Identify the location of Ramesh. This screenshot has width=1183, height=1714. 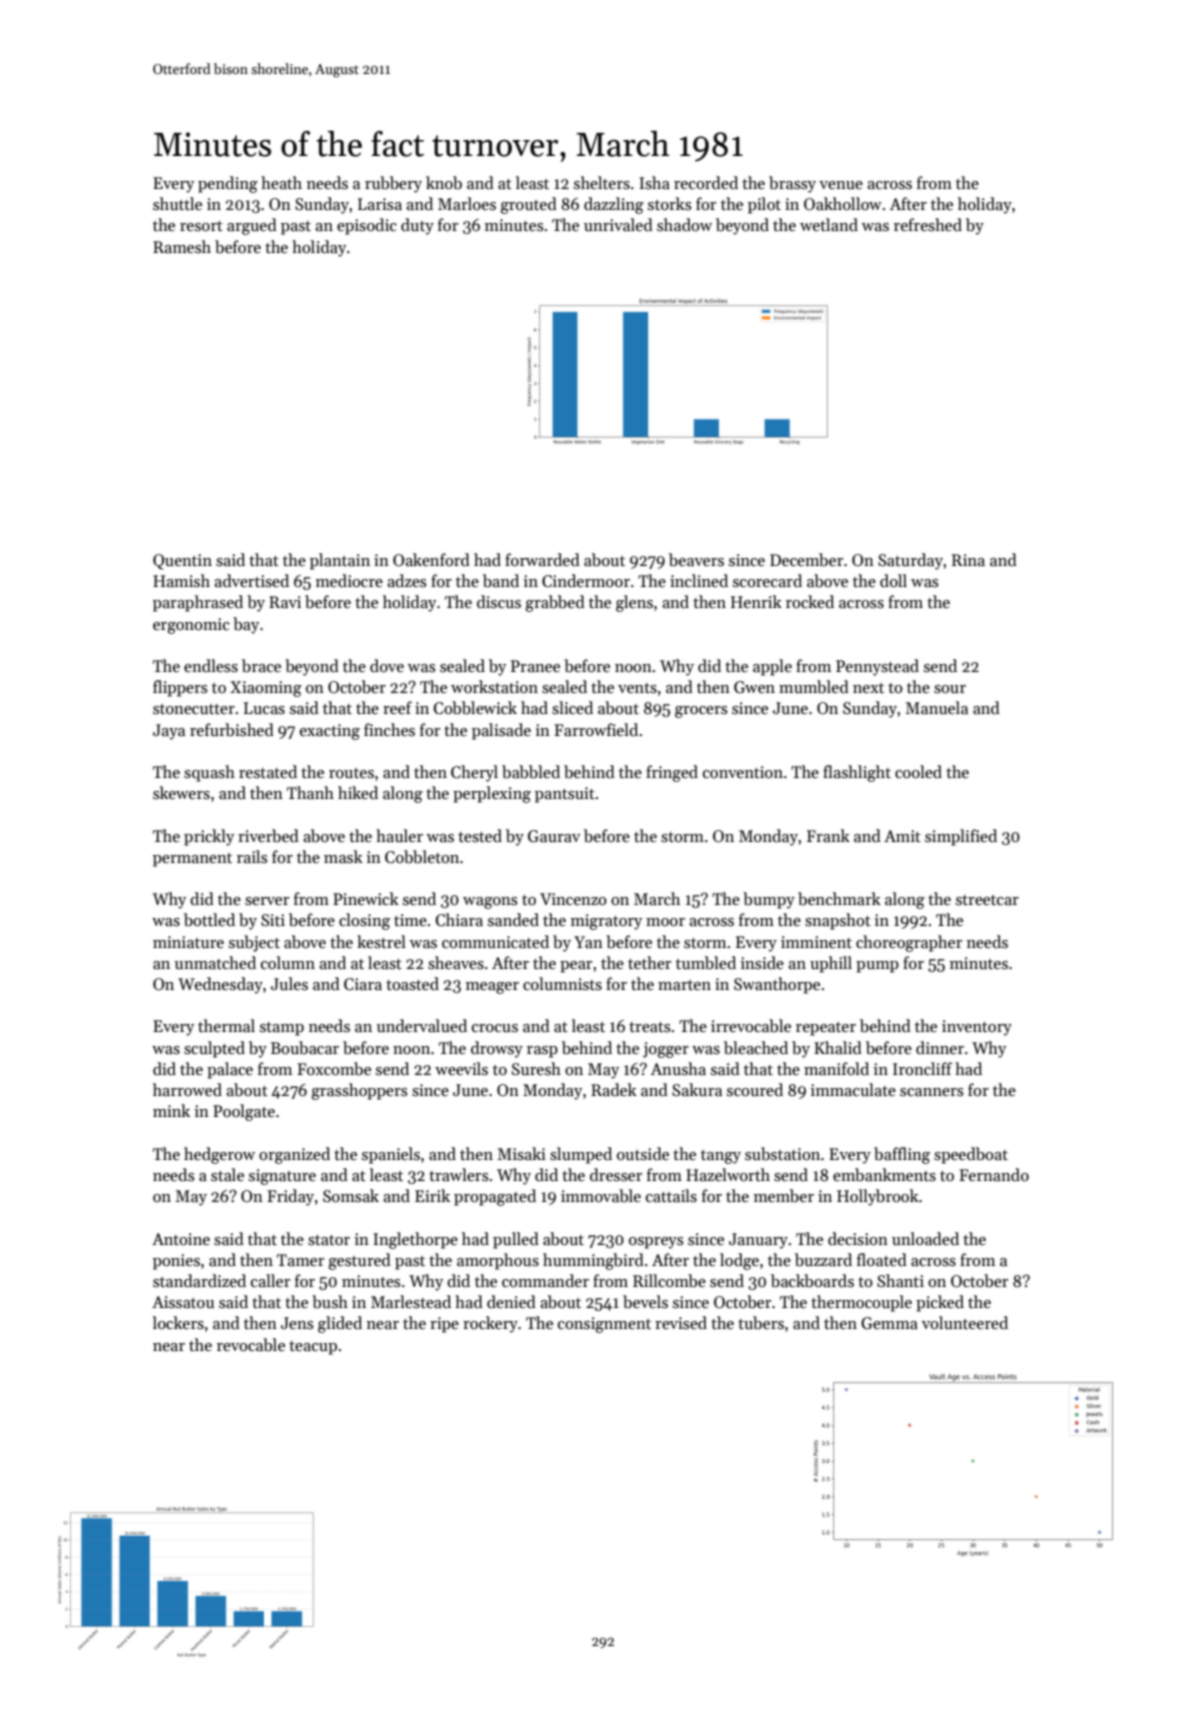
(182, 246).
